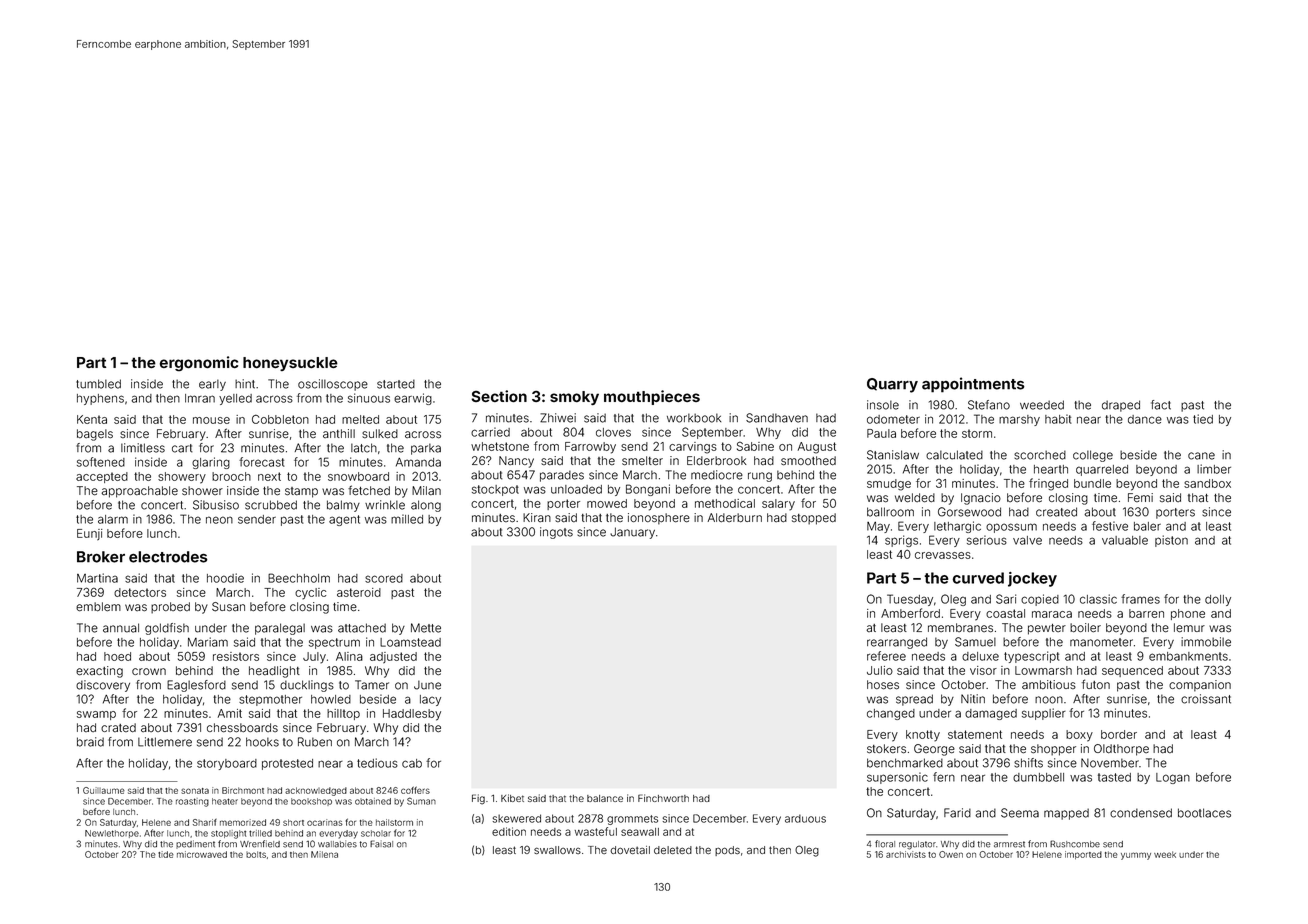 Image resolution: width=1308 pixels, height=924 pixels. I want to click on tide, so click(166, 854).
